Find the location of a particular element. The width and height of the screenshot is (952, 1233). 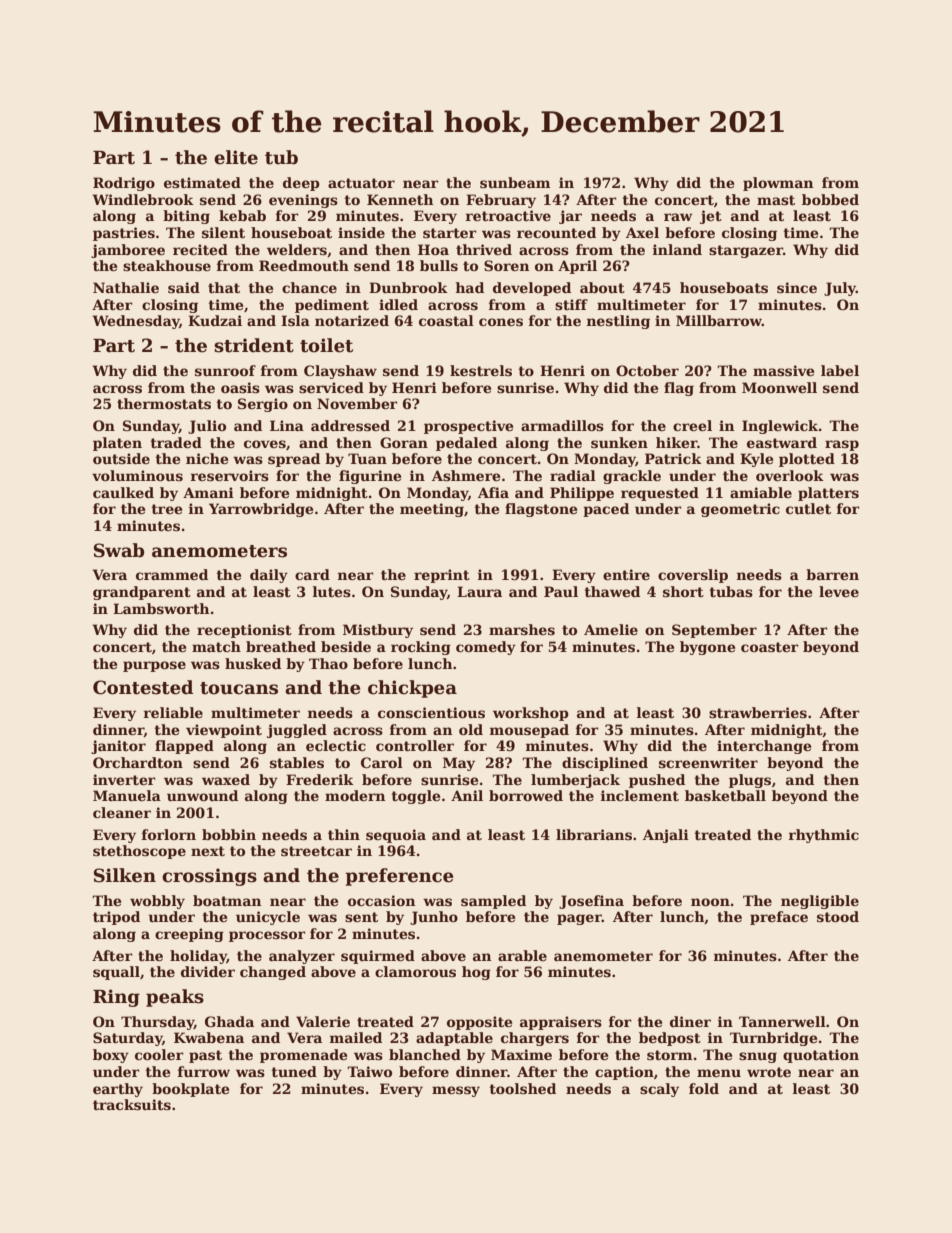

overlook is located at coordinates (790, 475).
